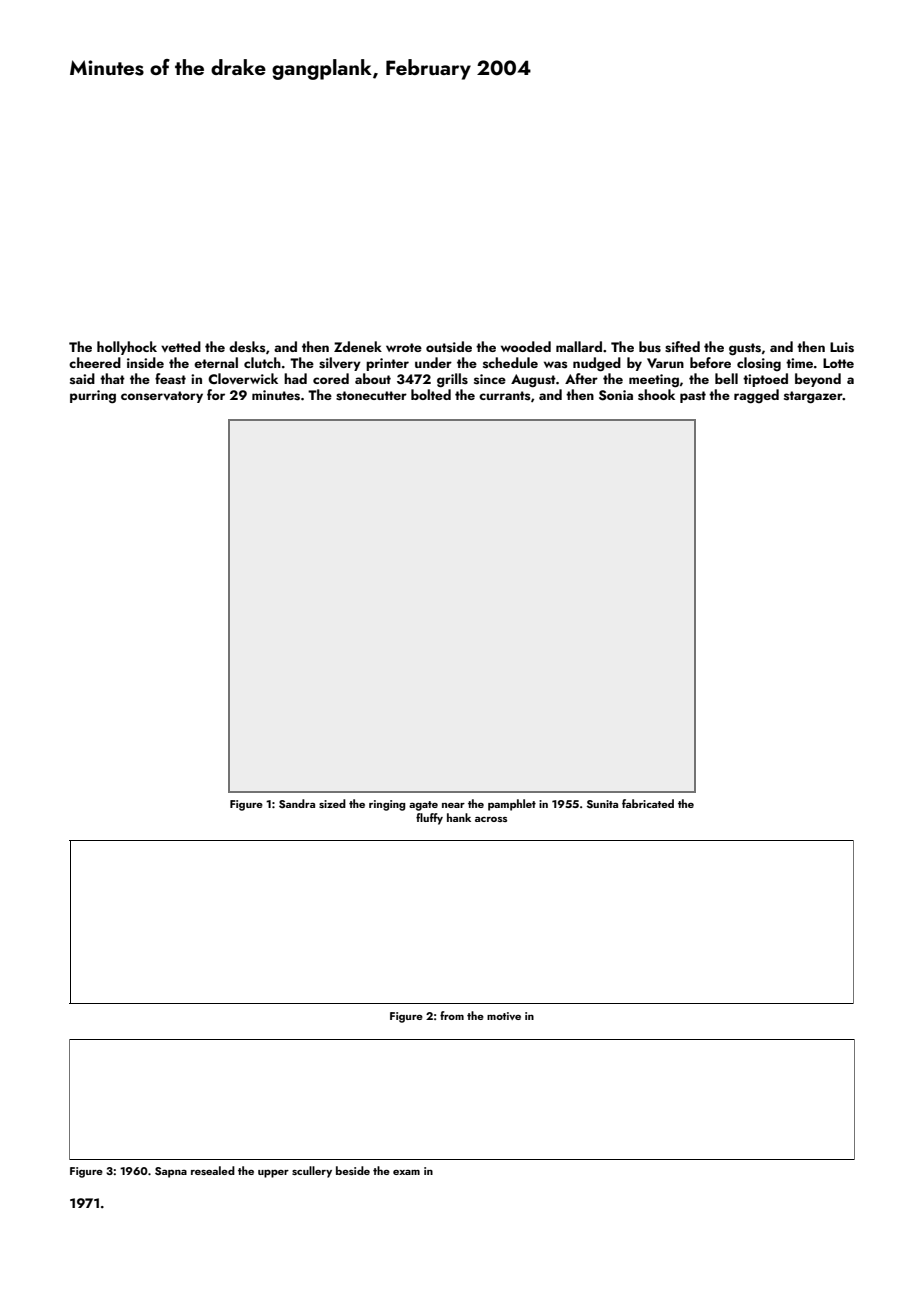 The image size is (924, 1308). Describe the element at coordinates (756, 396) in the page. I see `ragged` at that location.
